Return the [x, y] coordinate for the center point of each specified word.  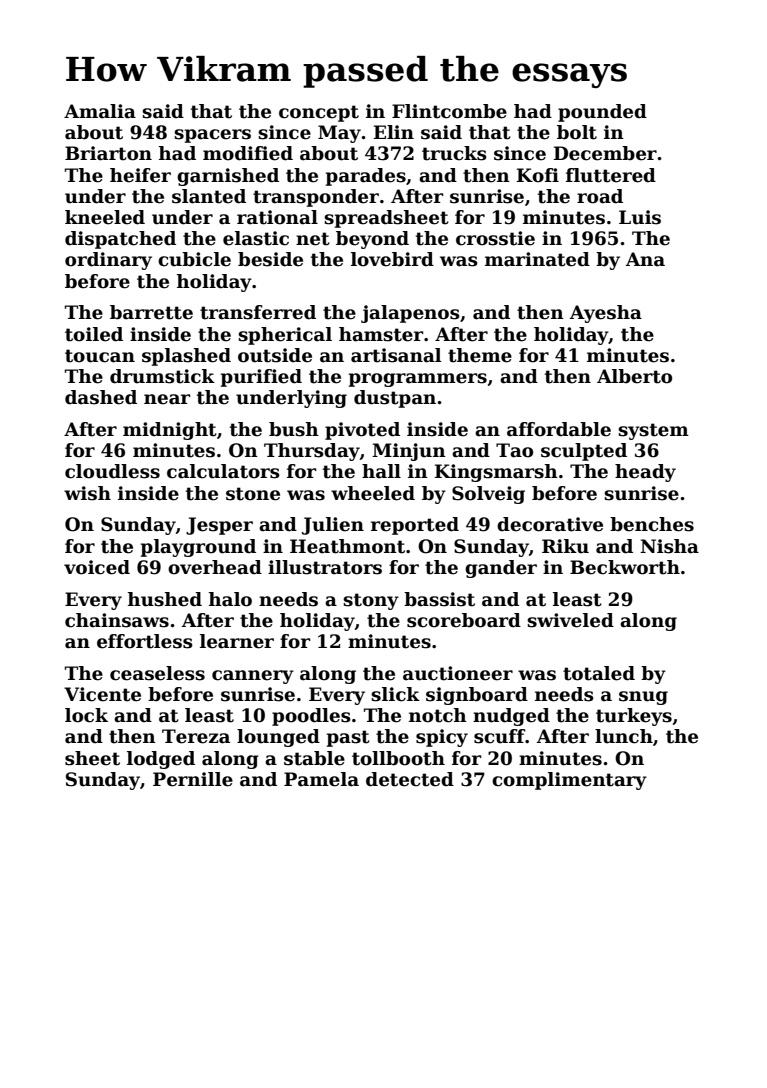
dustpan [395, 399]
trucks [454, 153]
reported [415, 526]
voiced [97, 567]
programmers [418, 380]
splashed [186, 357]
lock [86, 715]
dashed [101, 397]
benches [652, 524]
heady [645, 473]
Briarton [108, 153]
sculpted [584, 452]
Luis [640, 217]
